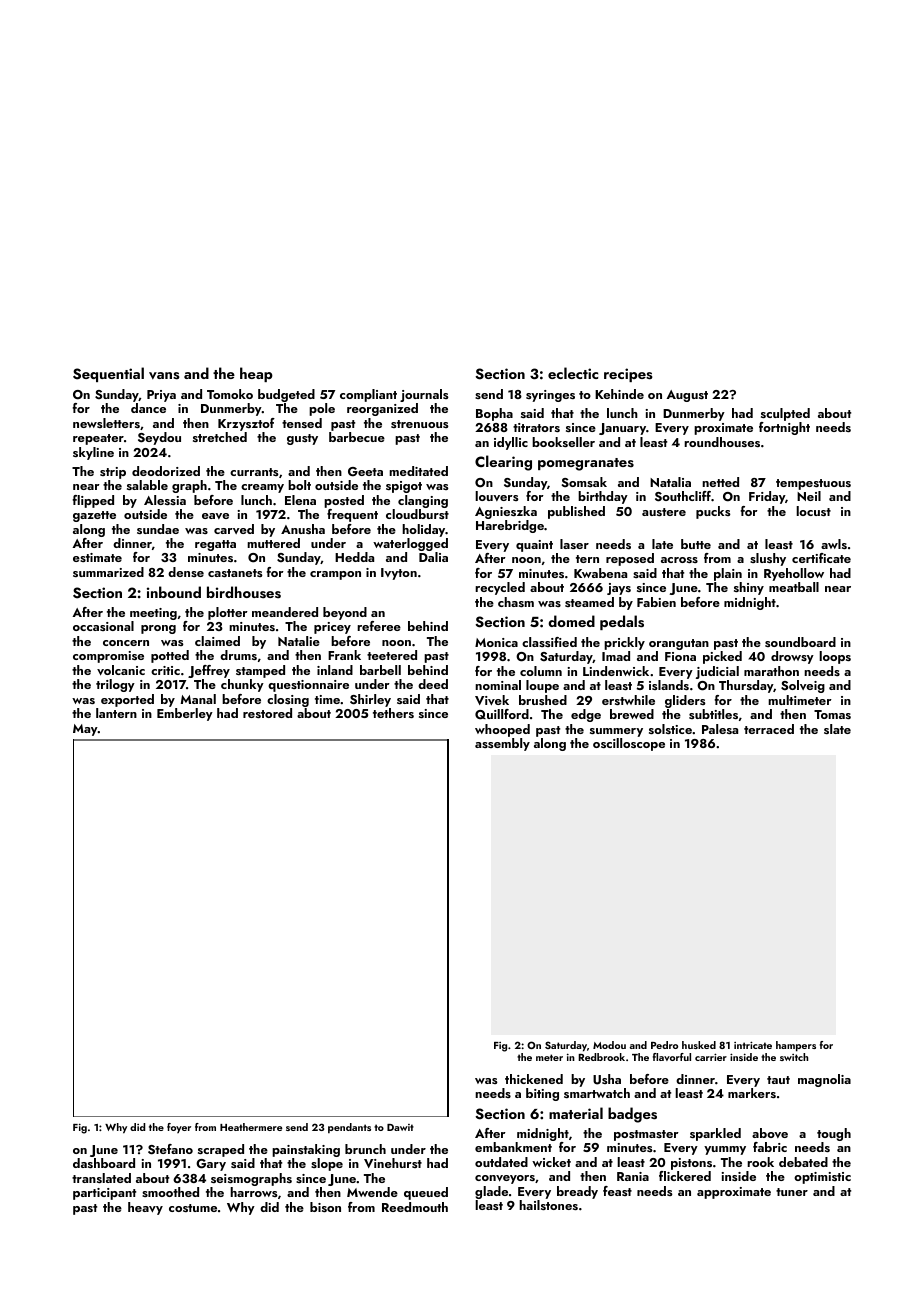 The image size is (924, 1308). Describe the element at coordinates (415, 1207) in the page. I see `Reedmouth` at that location.
